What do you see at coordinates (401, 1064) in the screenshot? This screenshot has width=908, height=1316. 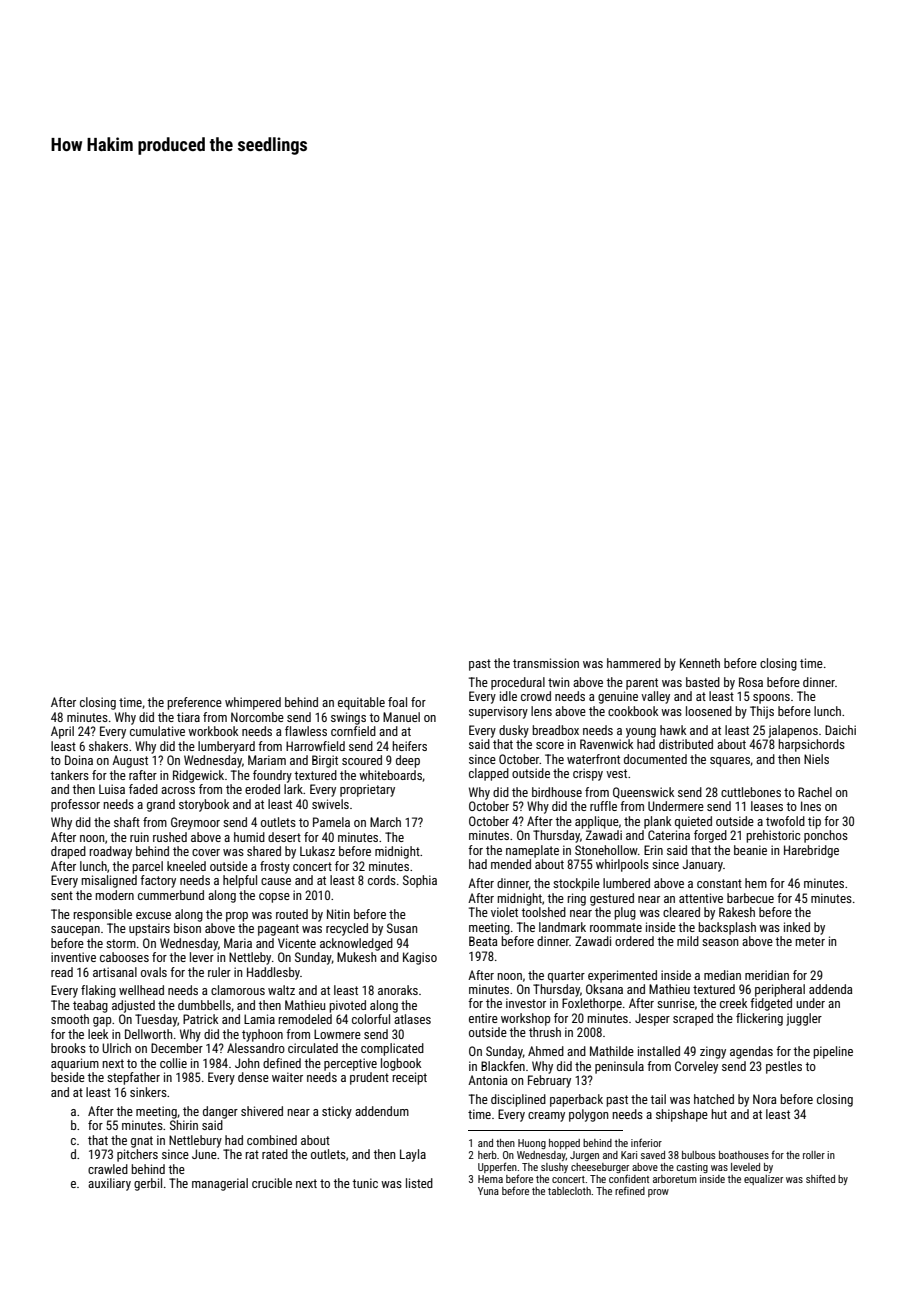 I see `logbook` at bounding box center [401, 1064].
